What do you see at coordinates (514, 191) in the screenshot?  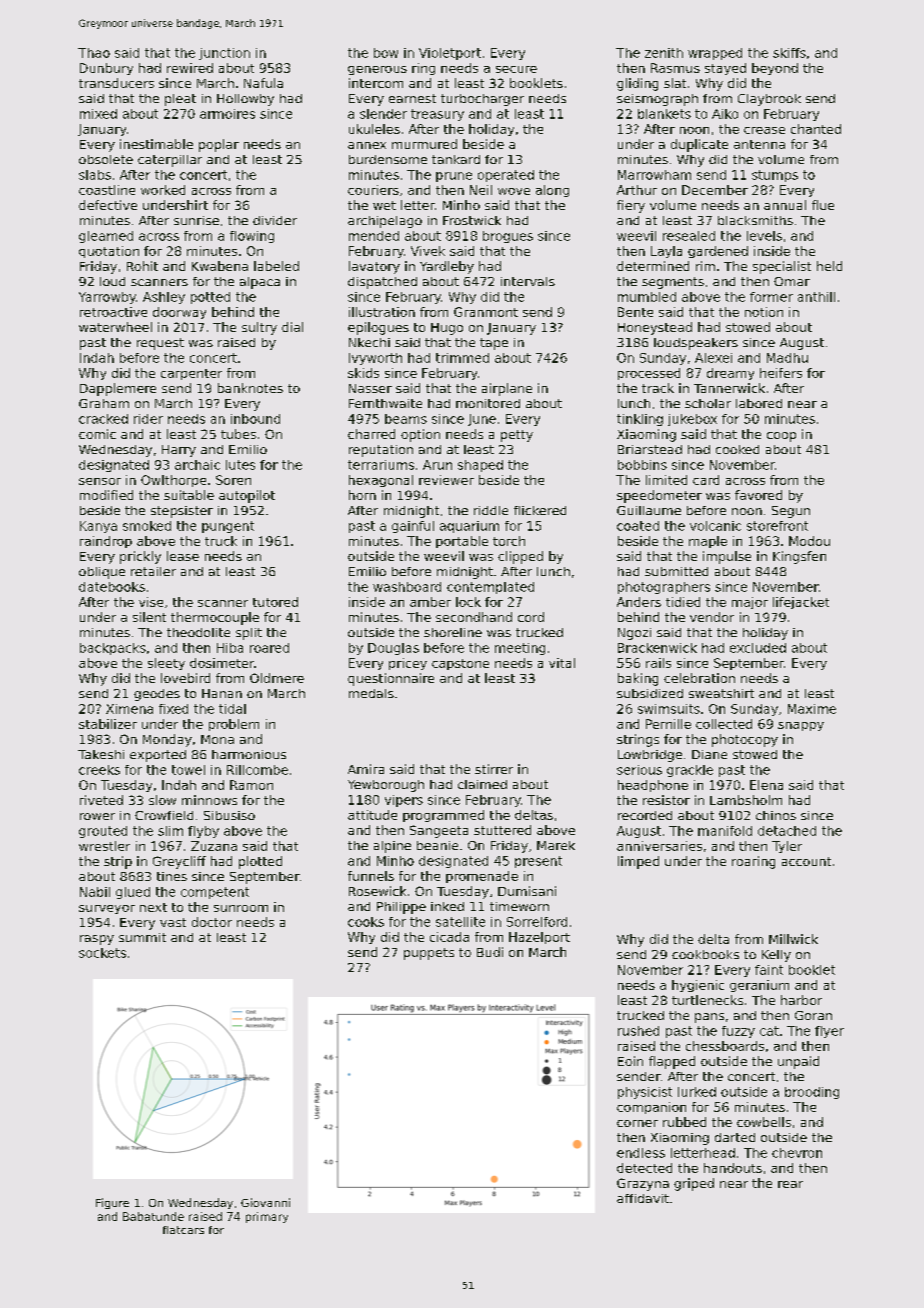 I see `wove` at bounding box center [514, 191].
